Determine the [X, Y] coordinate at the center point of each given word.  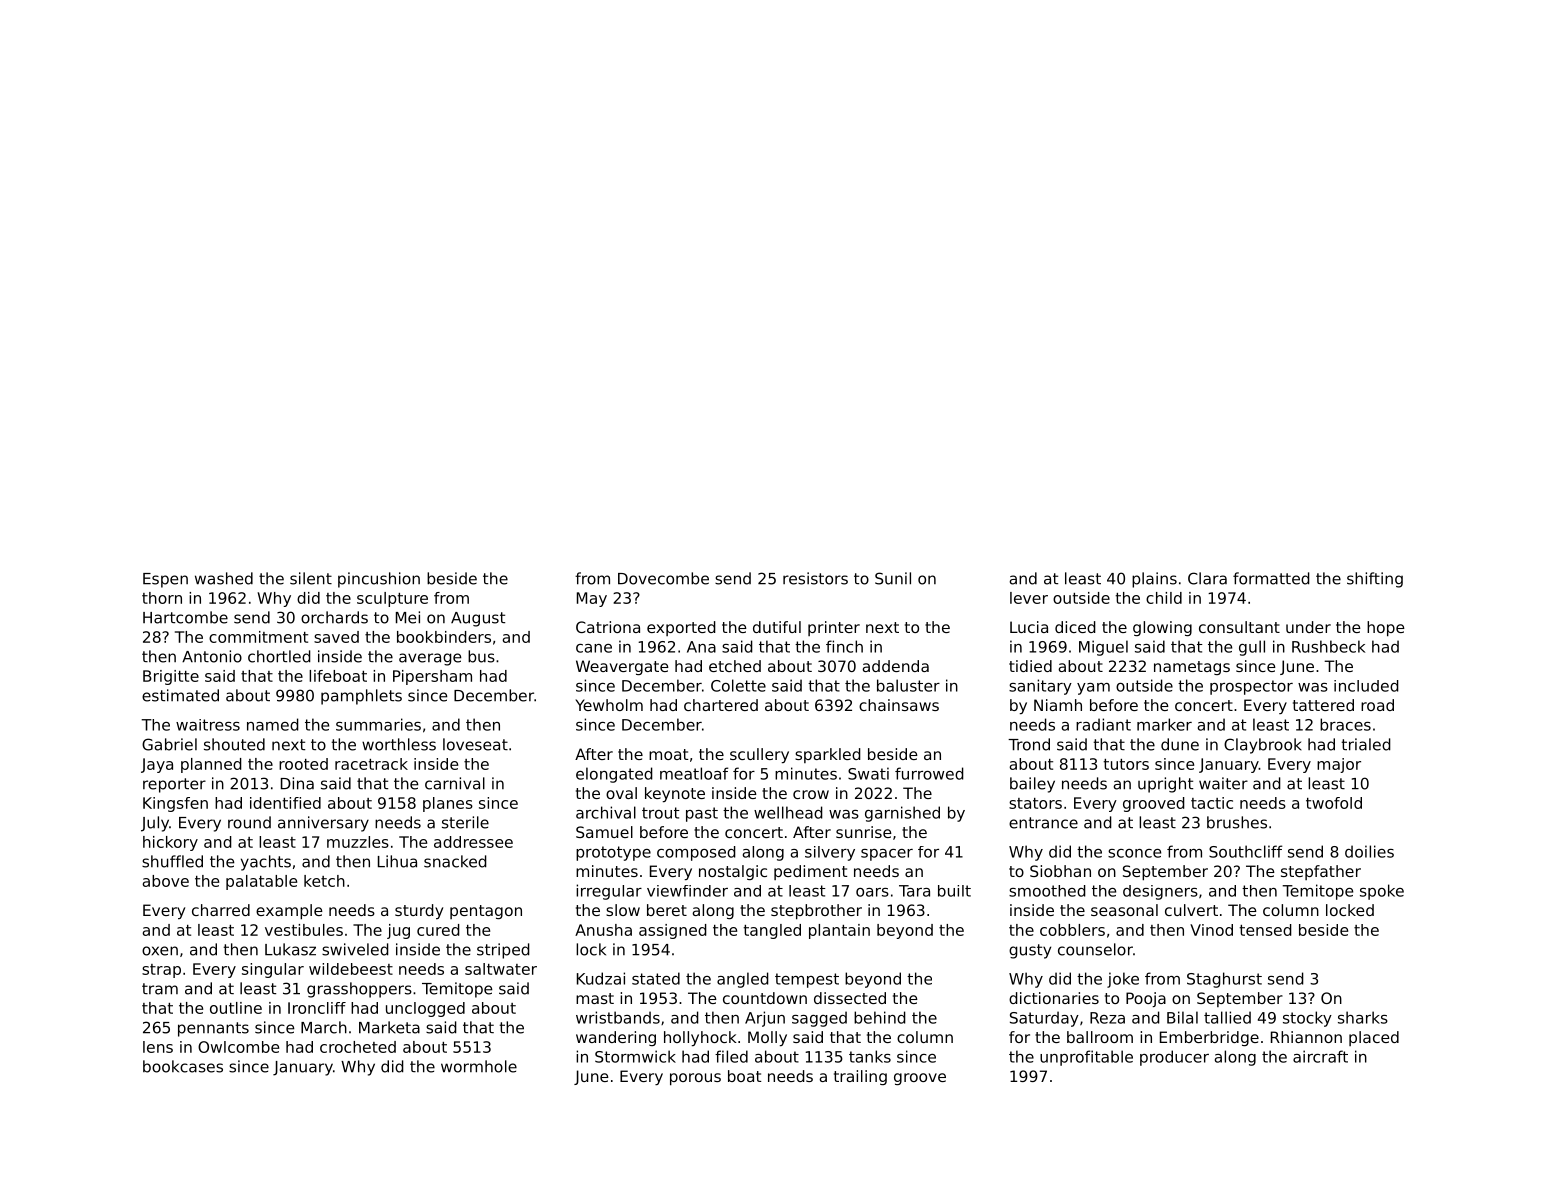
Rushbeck [1328, 646]
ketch [324, 881]
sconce [1134, 853]
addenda [895, 666]
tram [160, 989]
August [478, 619]
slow [623, 910]
